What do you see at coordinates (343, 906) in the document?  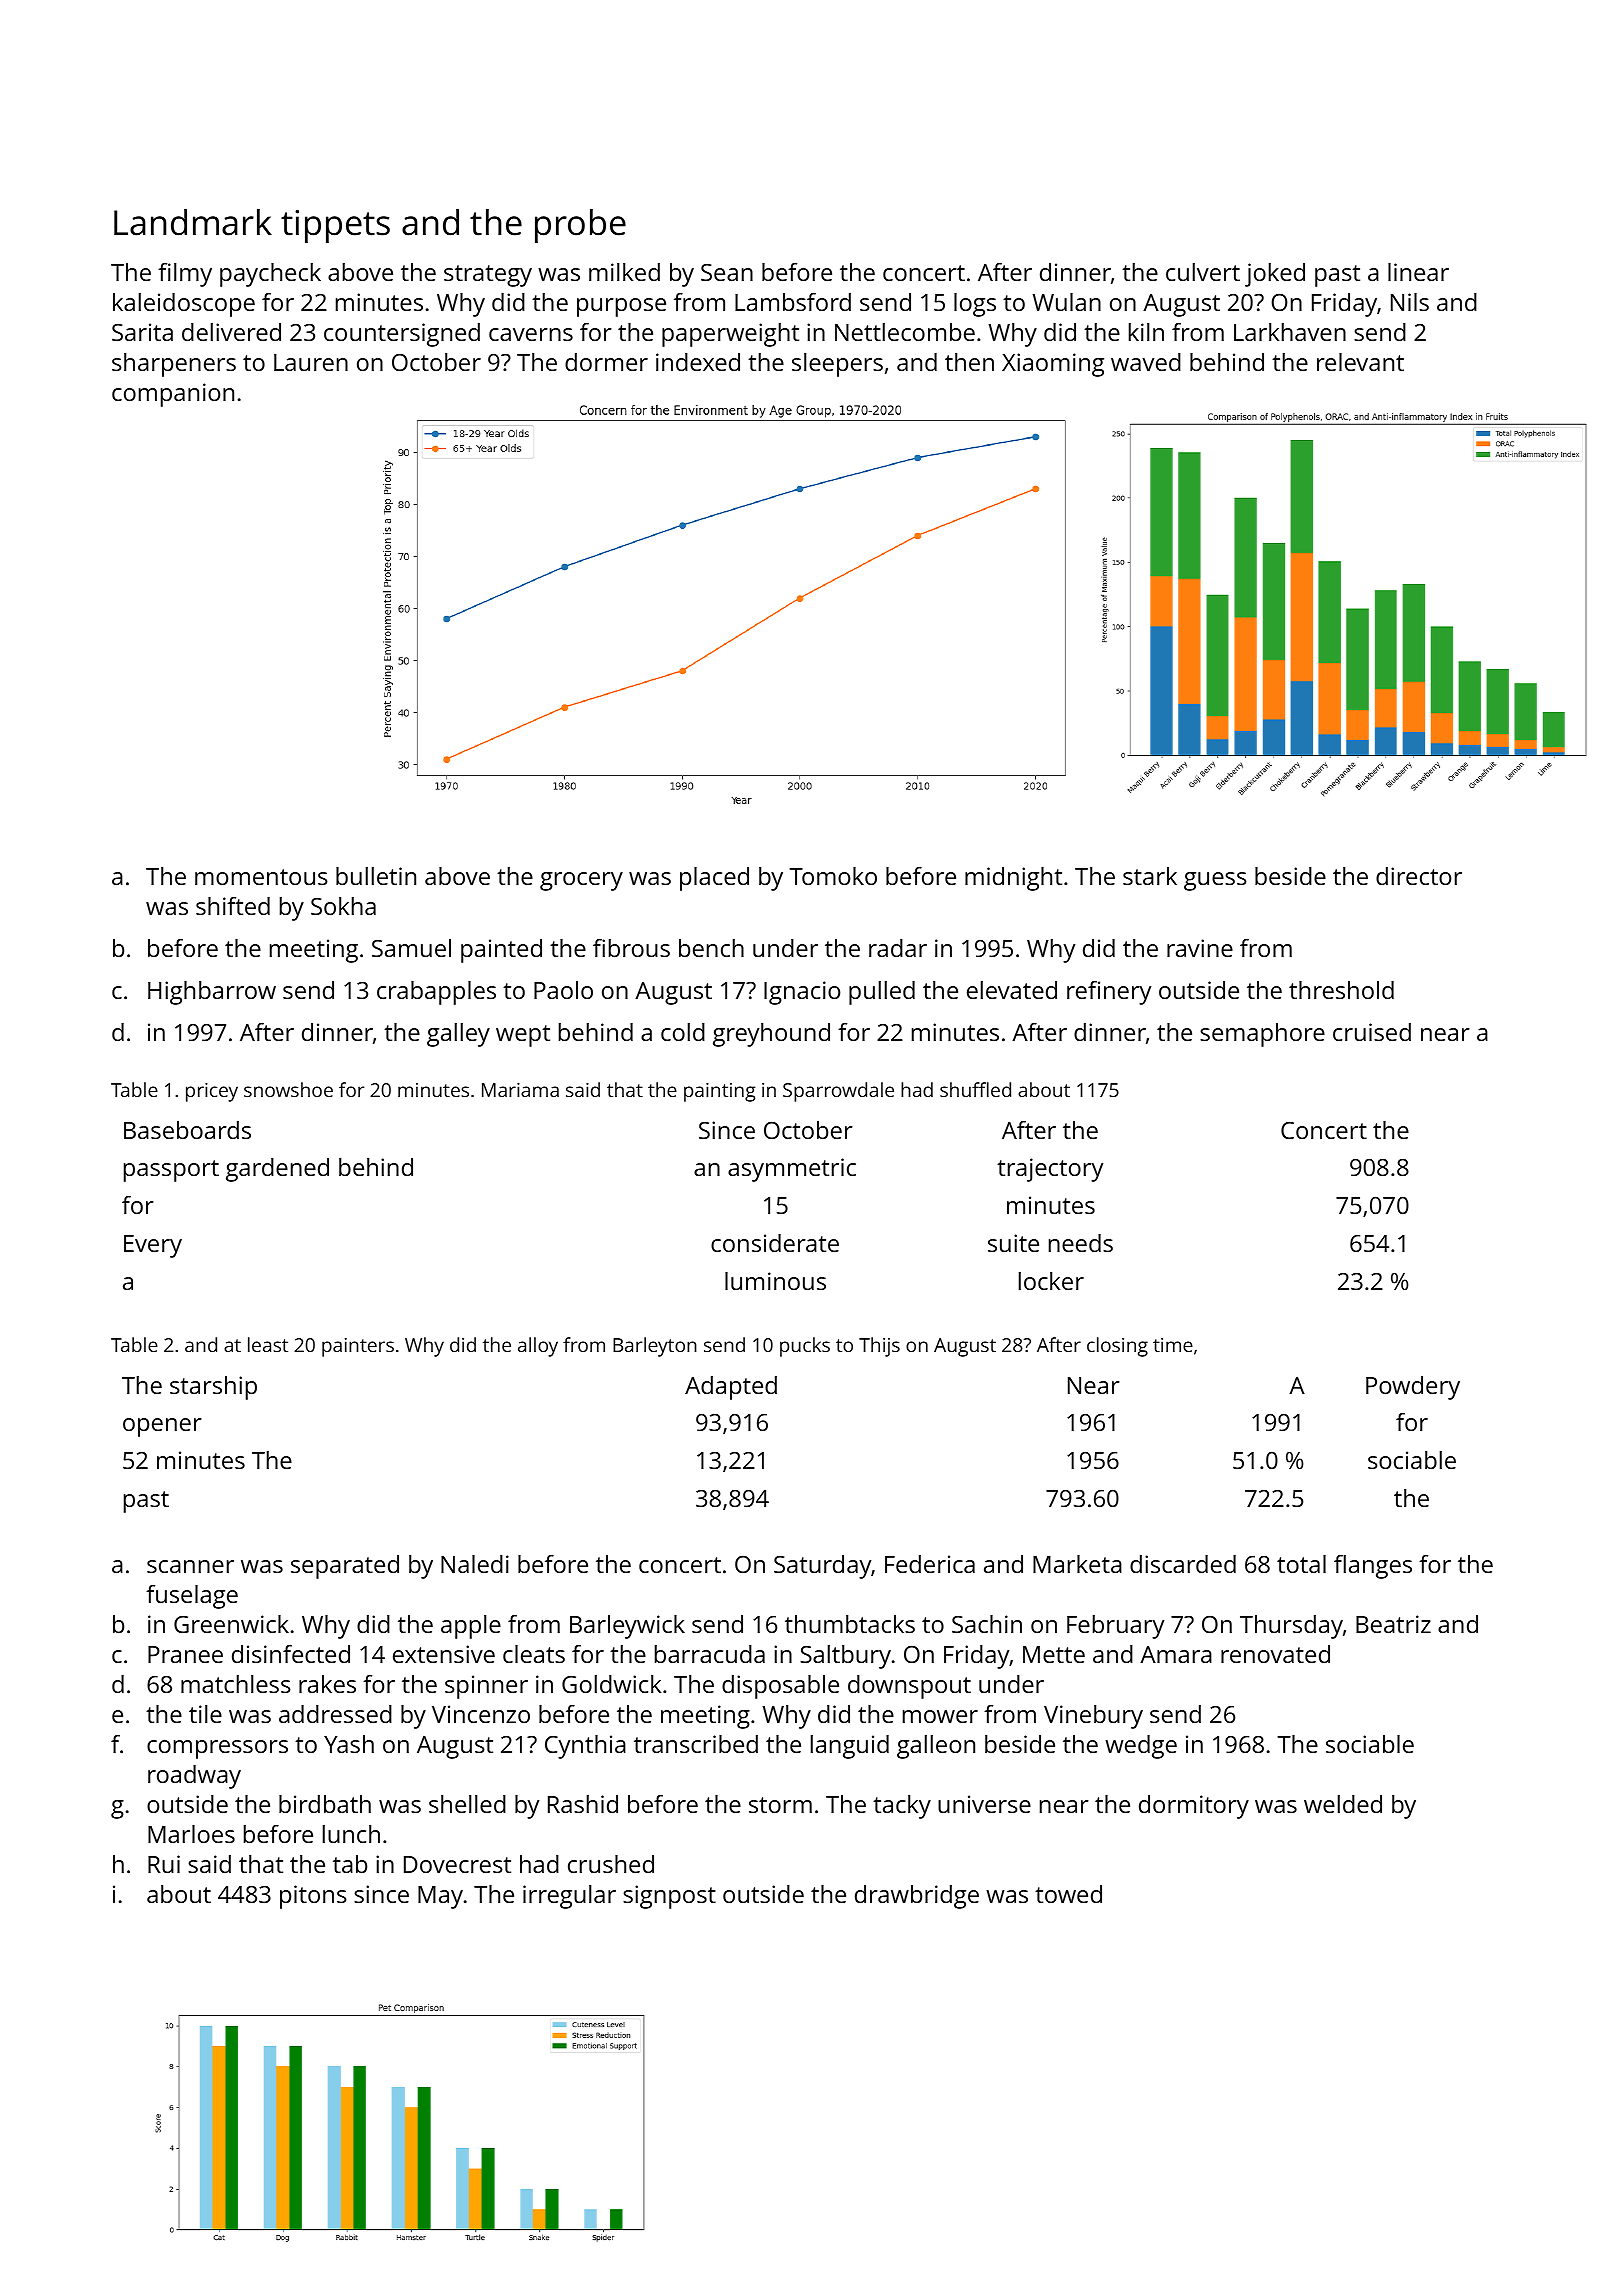 I see `Sokha` at bounding box center [343, 906].
